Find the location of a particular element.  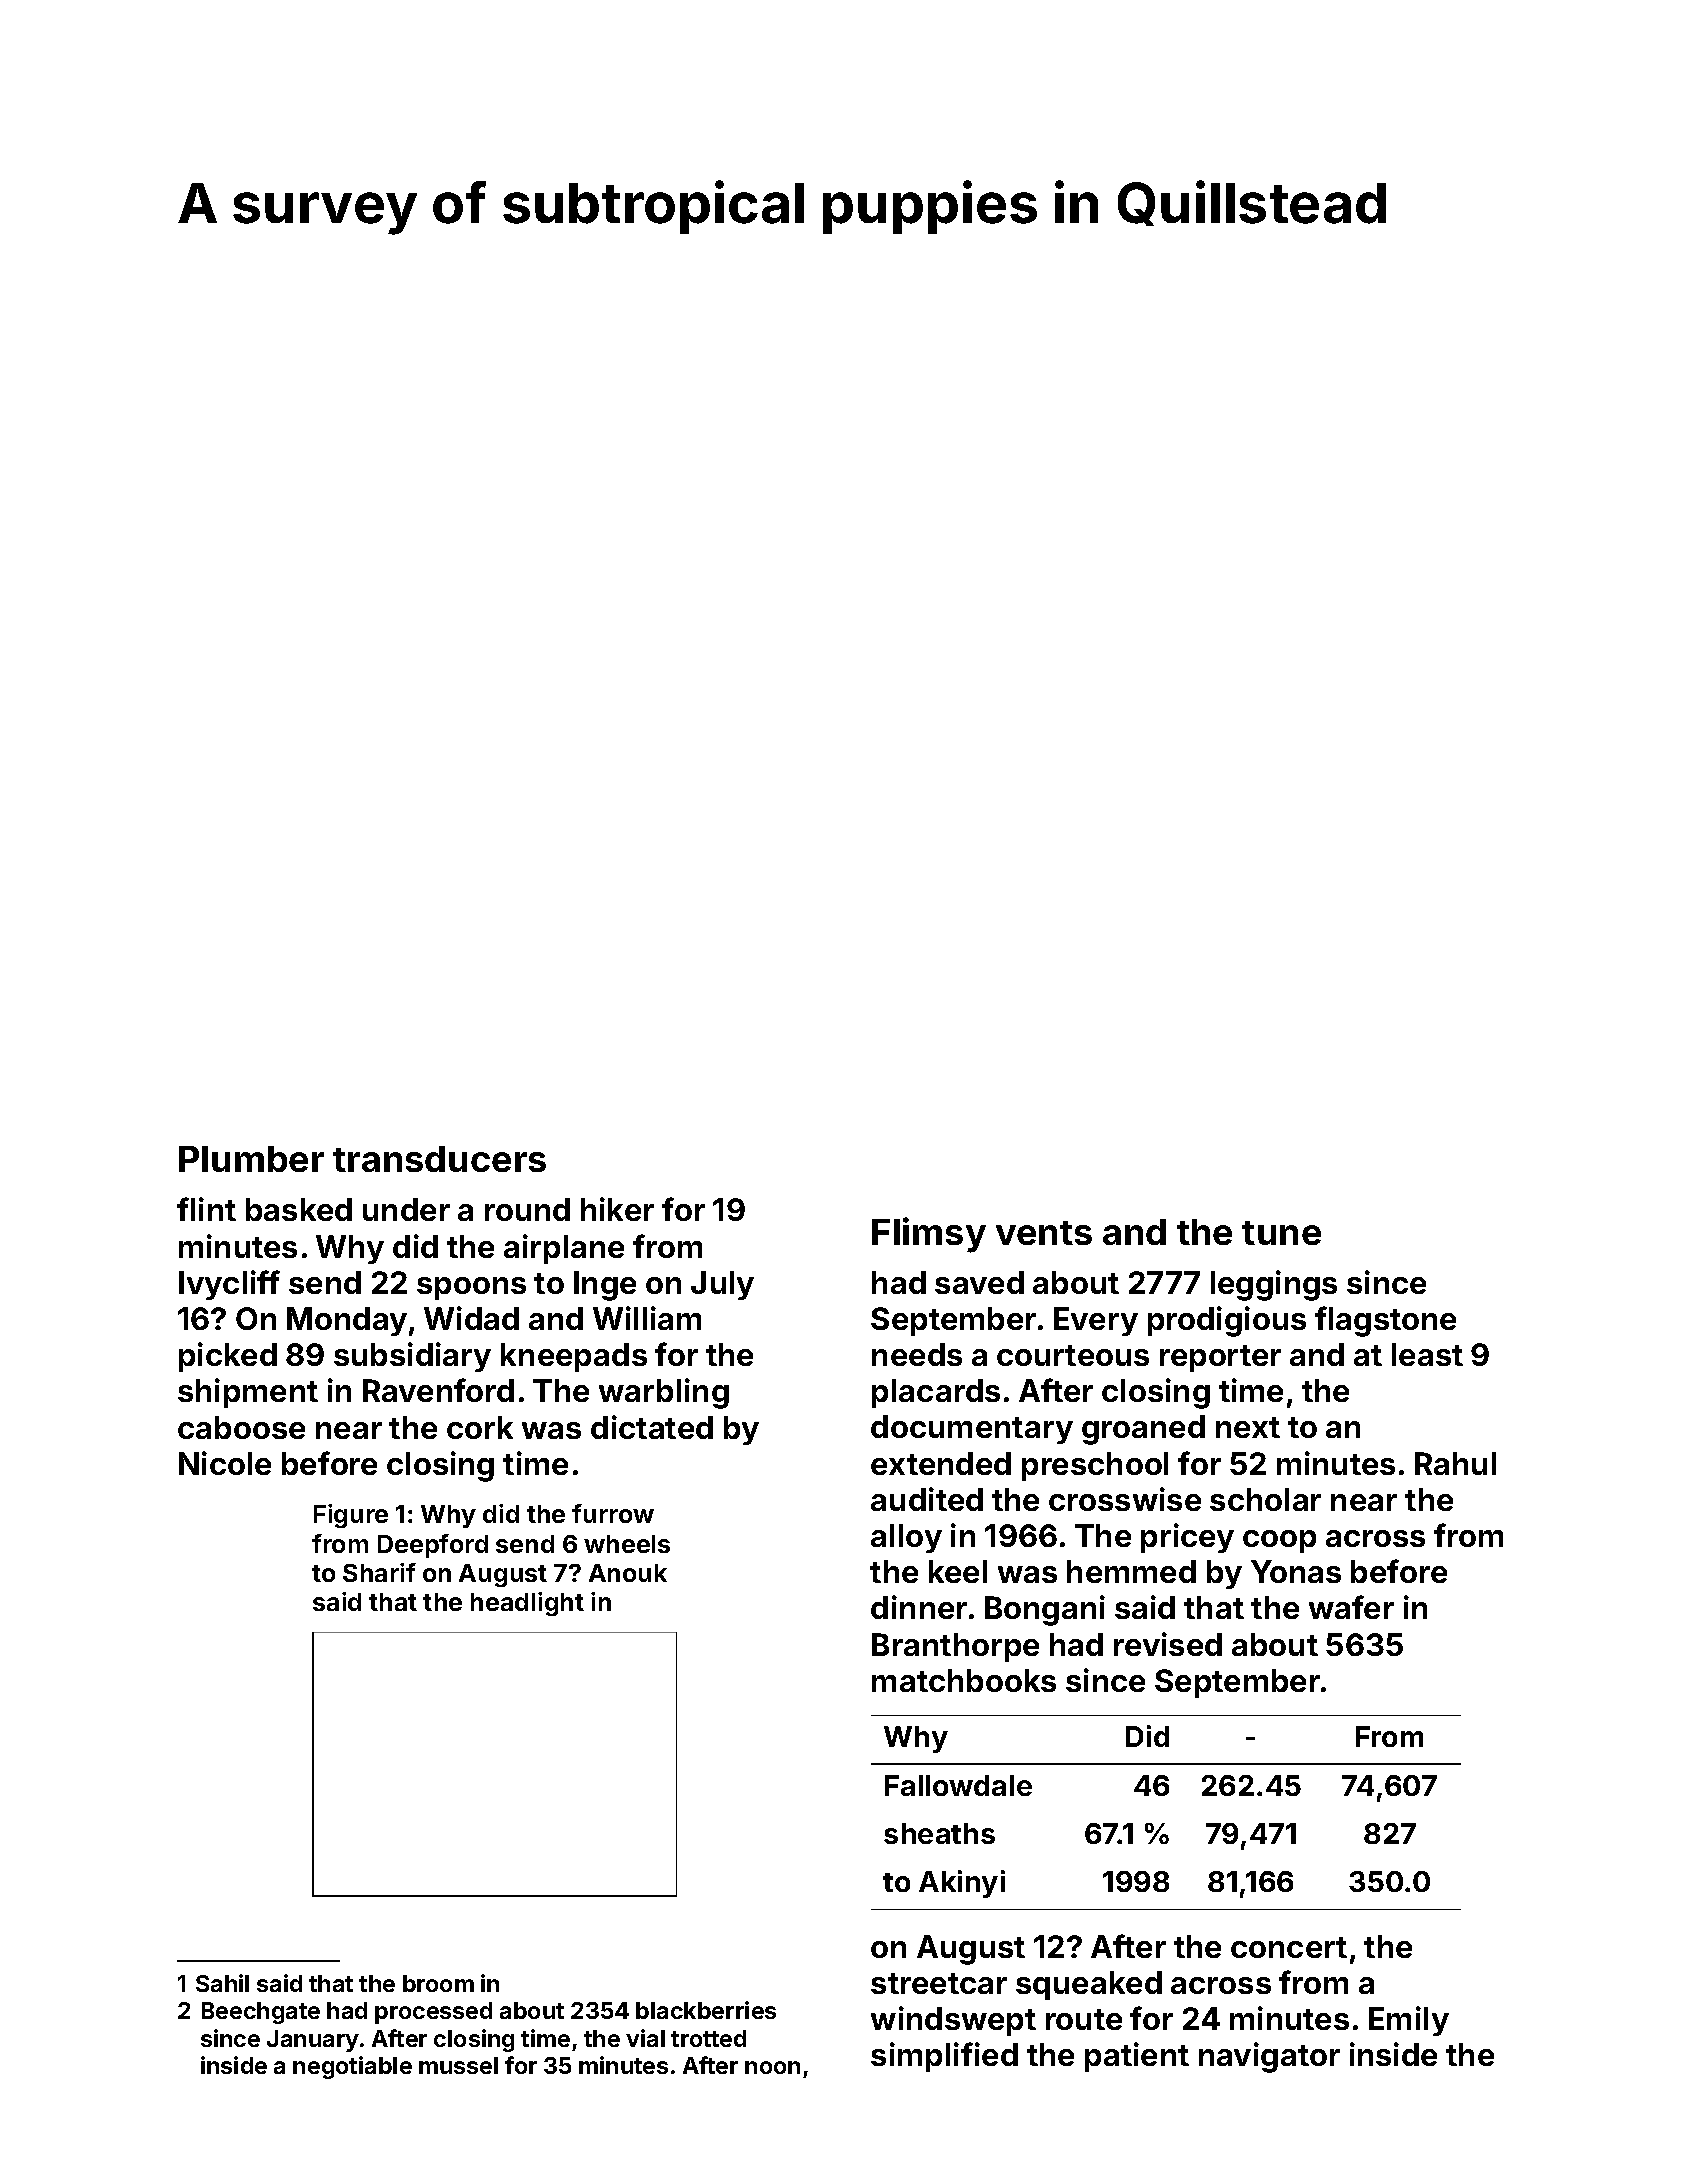

scholar is located at coordinates (1265, 1499).
